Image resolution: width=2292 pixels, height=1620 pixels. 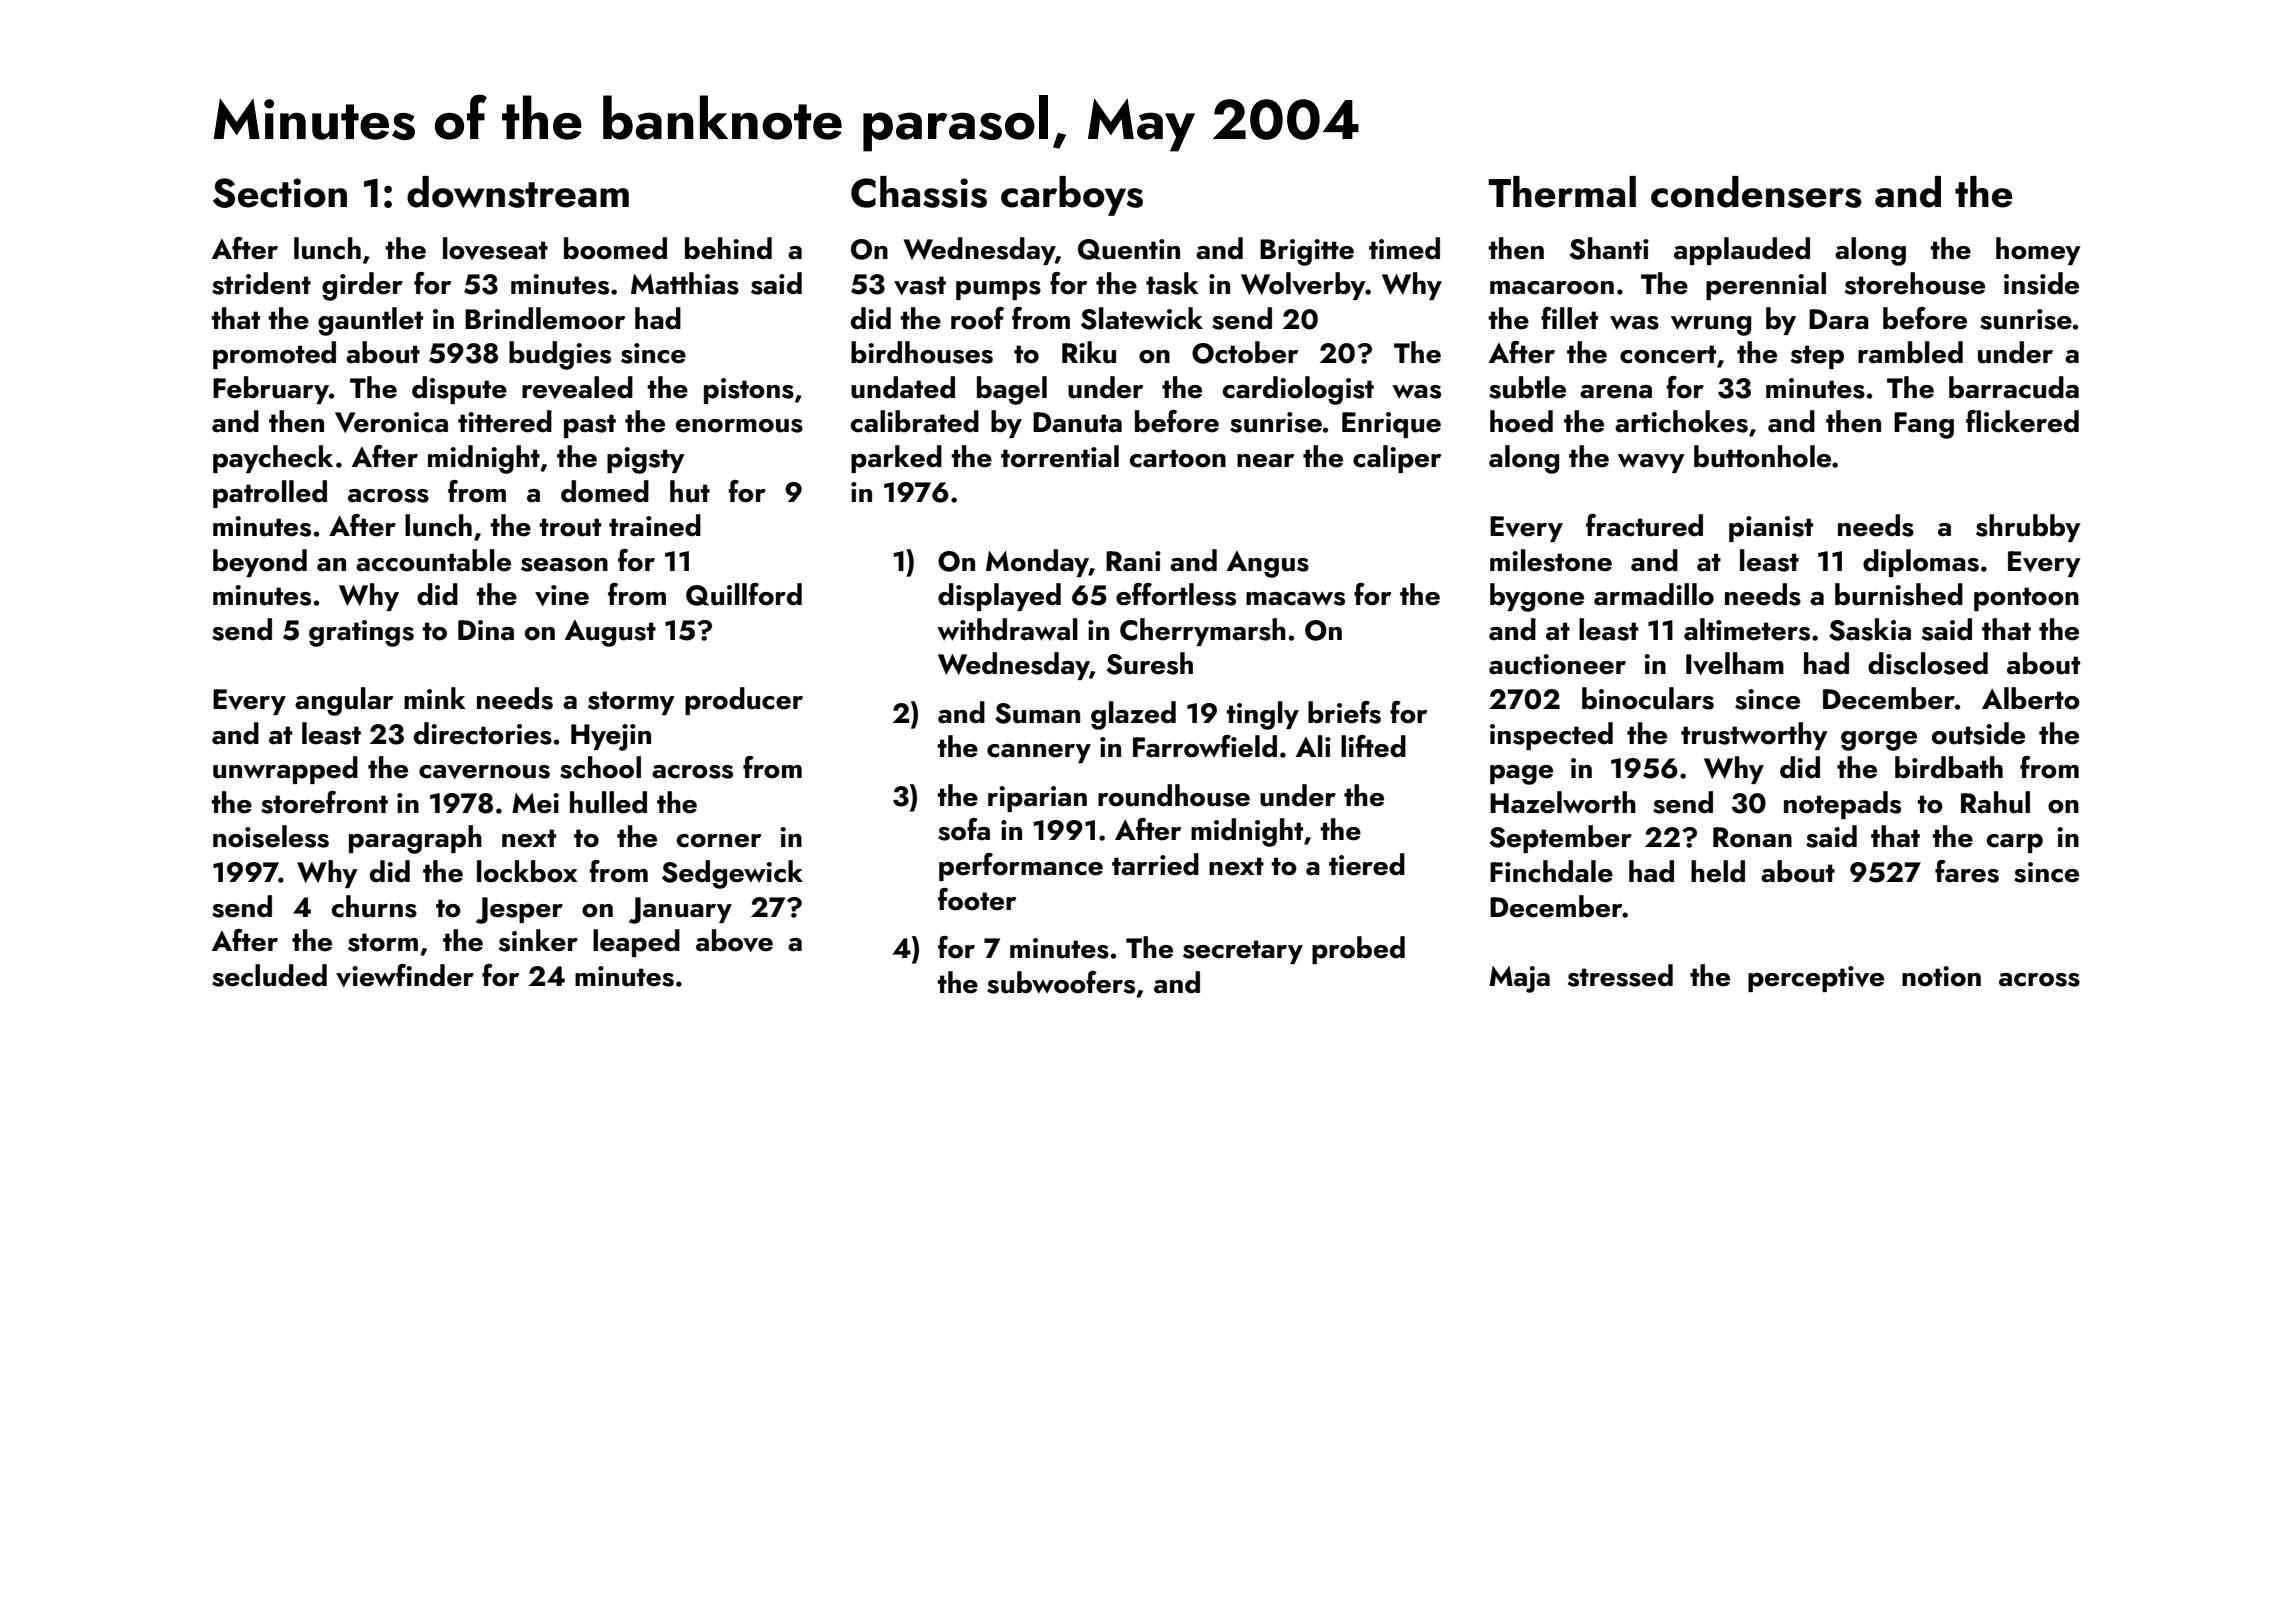 I want to click on fractured, so click(x=1644, y=525).
